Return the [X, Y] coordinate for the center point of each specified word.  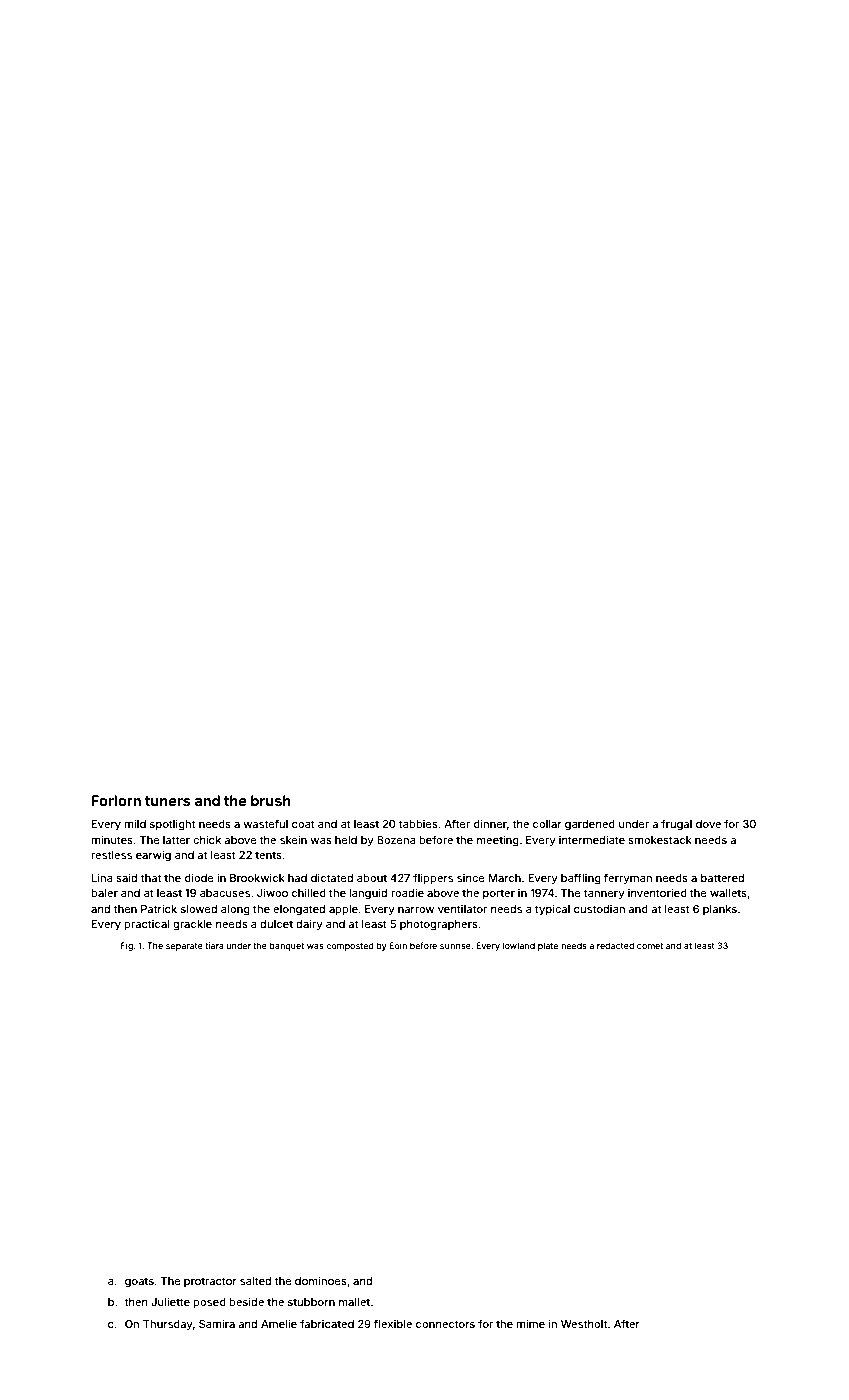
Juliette [170, 1301]
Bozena [396, 840]
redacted [615, 945]
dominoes [321, 1280]
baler [104, 893]
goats [139, 1282]
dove [708, 824]
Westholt [584, 1324]
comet [650, 946]
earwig [153, 856]
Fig [127, 946]
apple [343, 910]
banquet [287, 946]
